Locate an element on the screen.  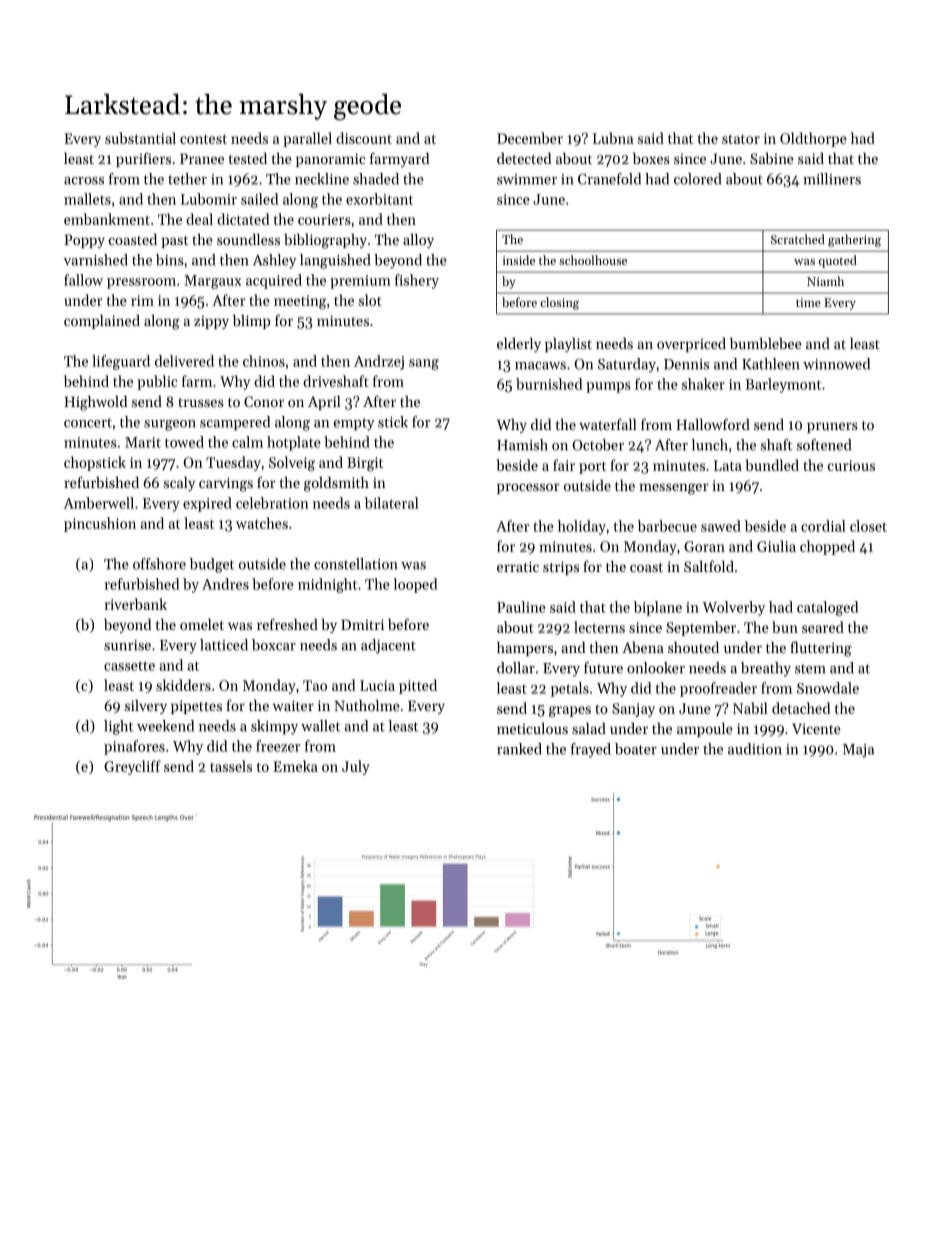
schoolhouse is located at coordinates (593, 260).
